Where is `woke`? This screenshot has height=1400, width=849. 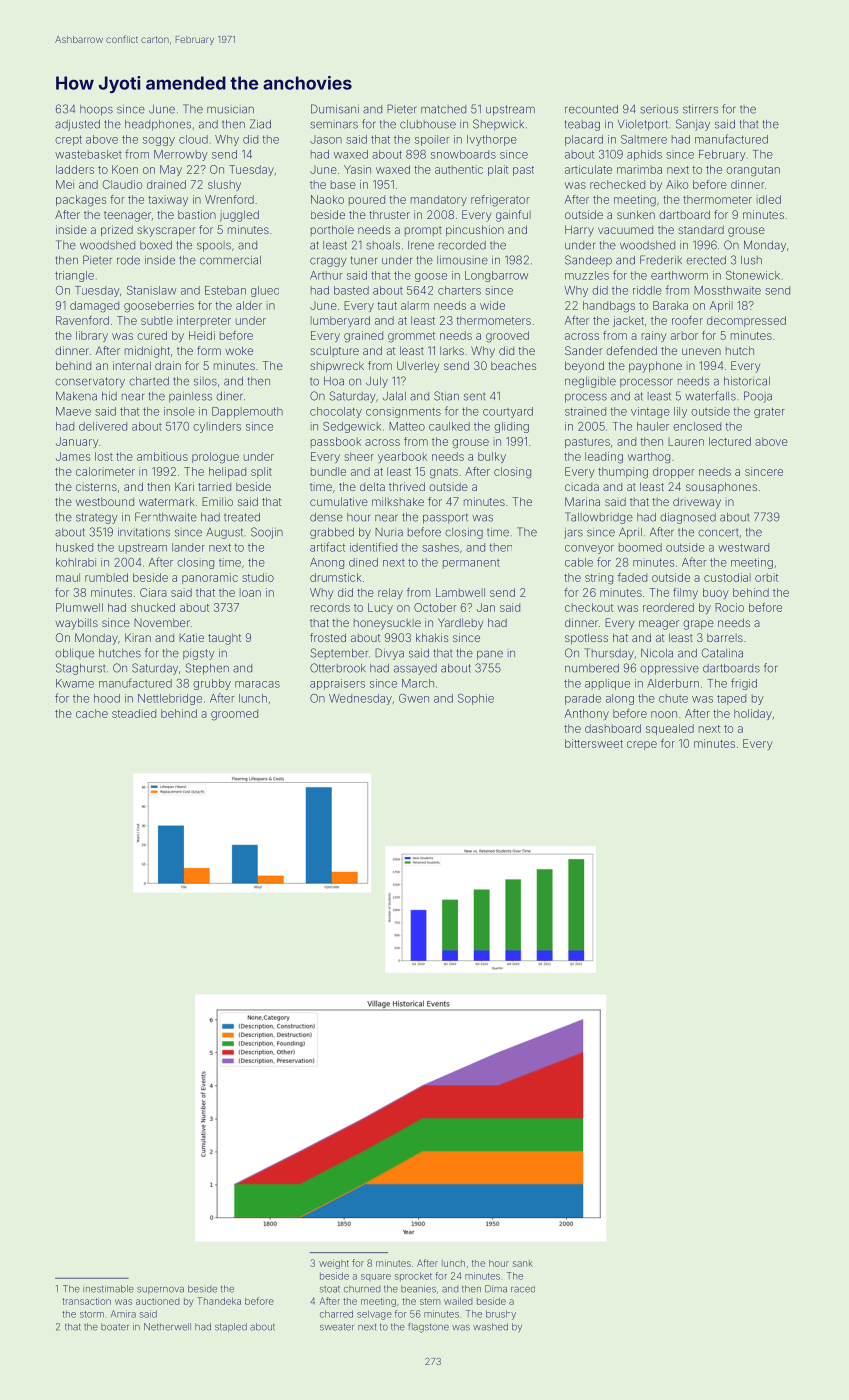
woke is located at coordinates (239, 350).
